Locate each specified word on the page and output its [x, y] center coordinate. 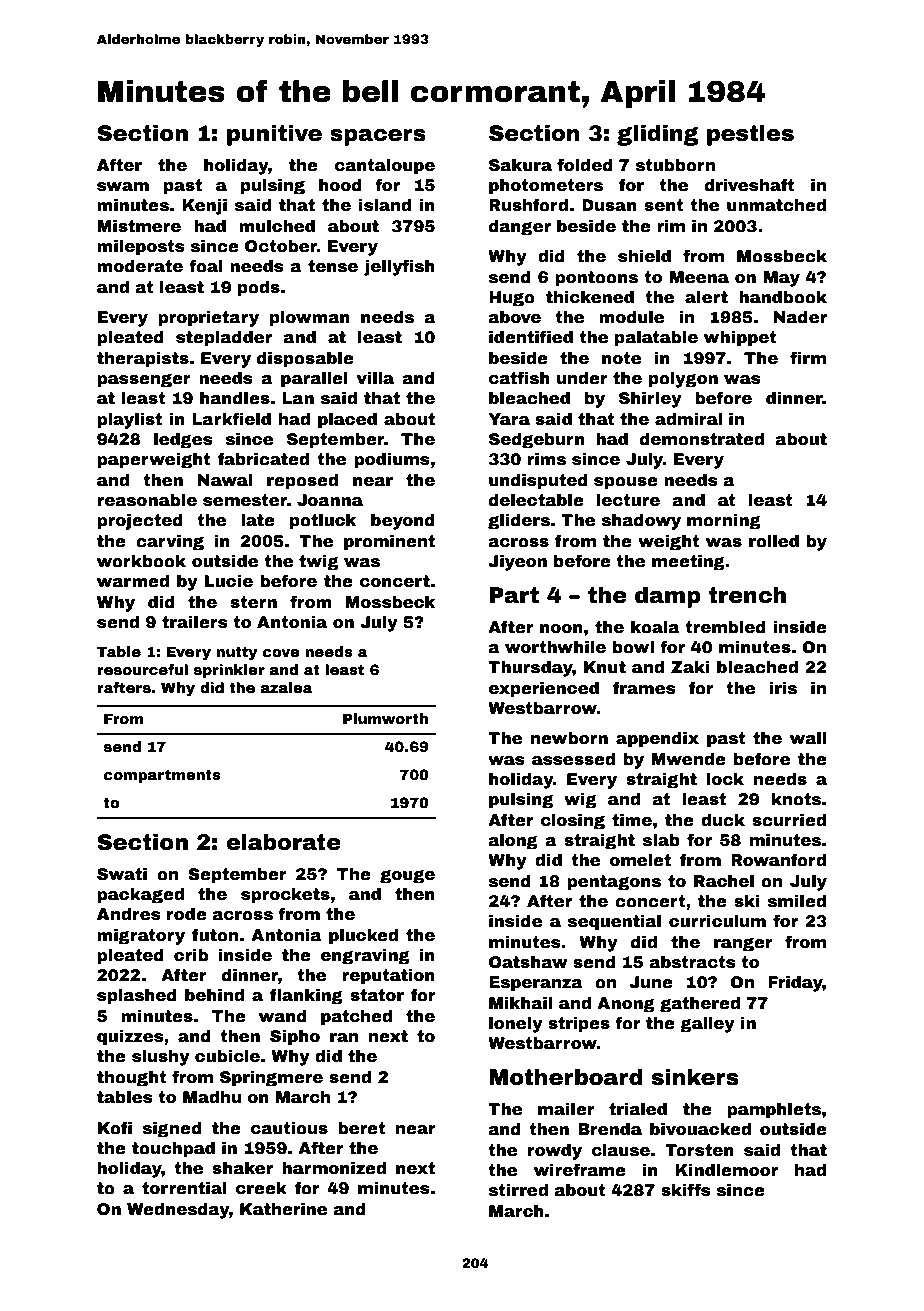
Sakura [520, 165]
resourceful [142, 669]
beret [361, 1128]
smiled [797, 901]
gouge [407, 876]
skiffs [686, 1190]
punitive [274, 135]
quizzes [130, 1038]
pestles [750, 135]
